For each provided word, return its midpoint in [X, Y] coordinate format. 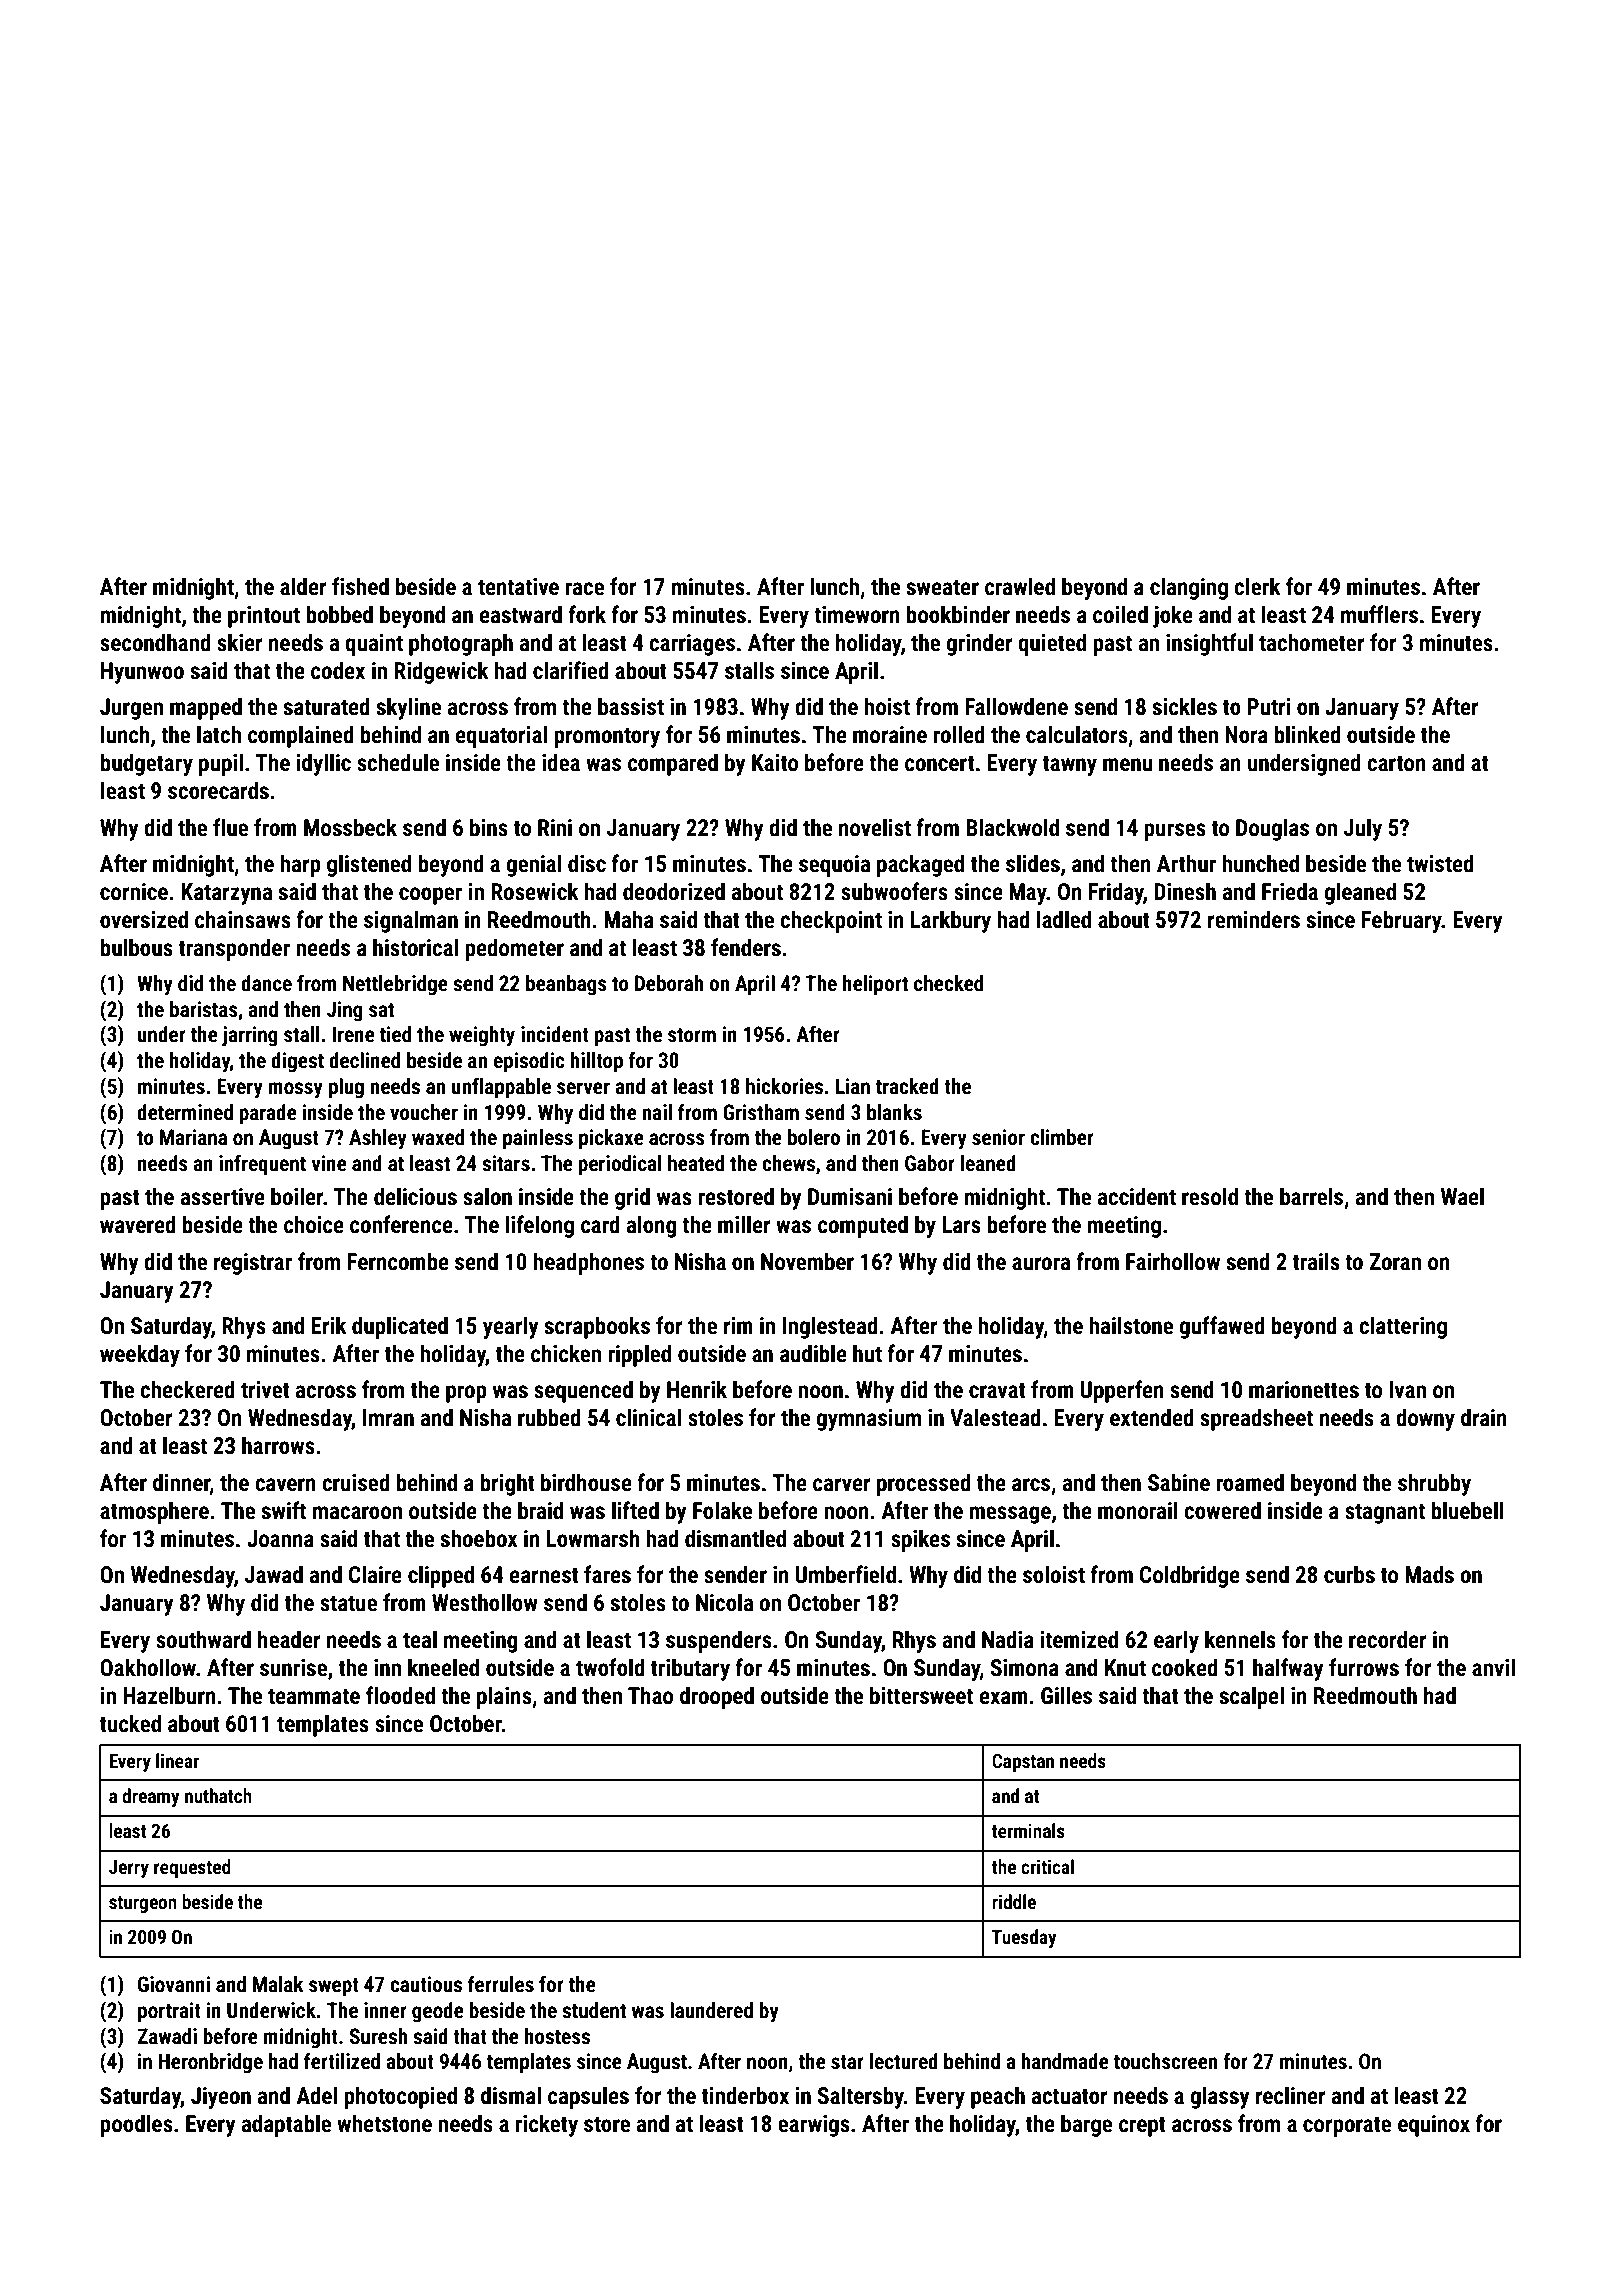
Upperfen [1122, 1391]
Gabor [930, 1163]
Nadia [1008, 1639]
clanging [1189, 588]
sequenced [583, 1391]
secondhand [155, 642]
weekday [140, 1355]
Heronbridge [211, 2063]
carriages [692, 645]
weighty [482, 1036]
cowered [1222, 1510]
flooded [400, 1695]
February [1402, 921]
